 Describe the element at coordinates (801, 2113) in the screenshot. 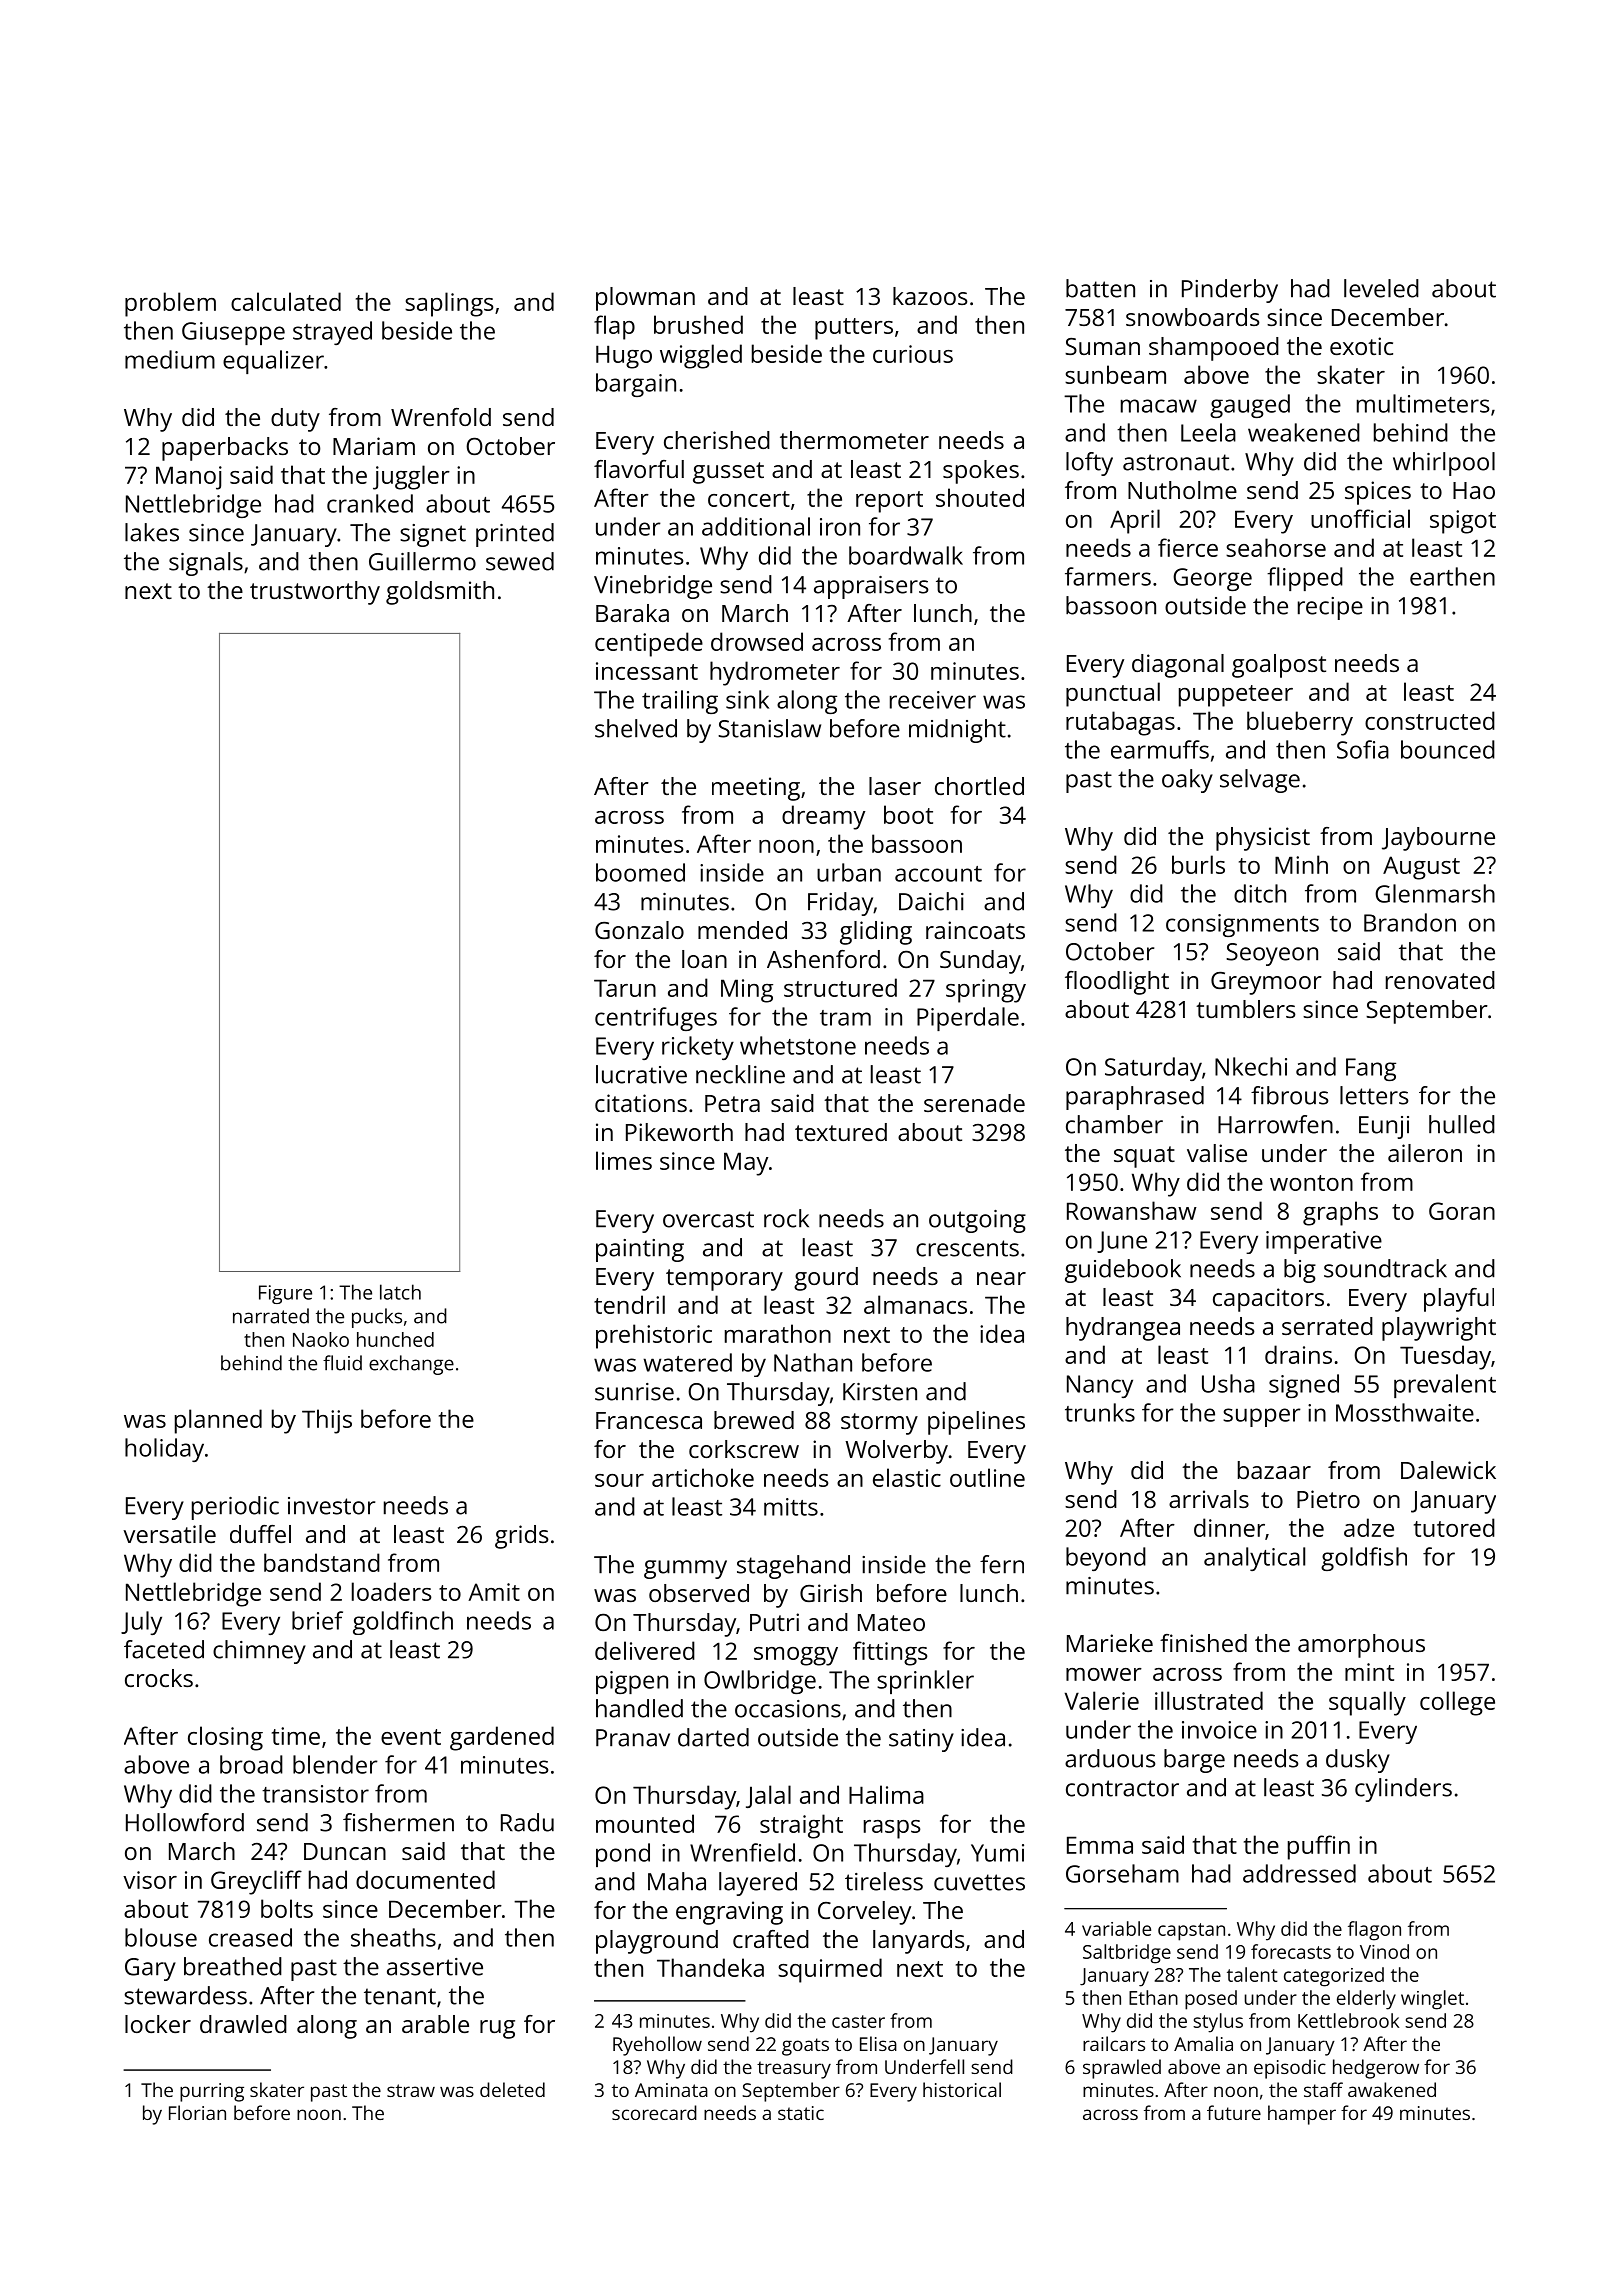

I see `static` at that location.
